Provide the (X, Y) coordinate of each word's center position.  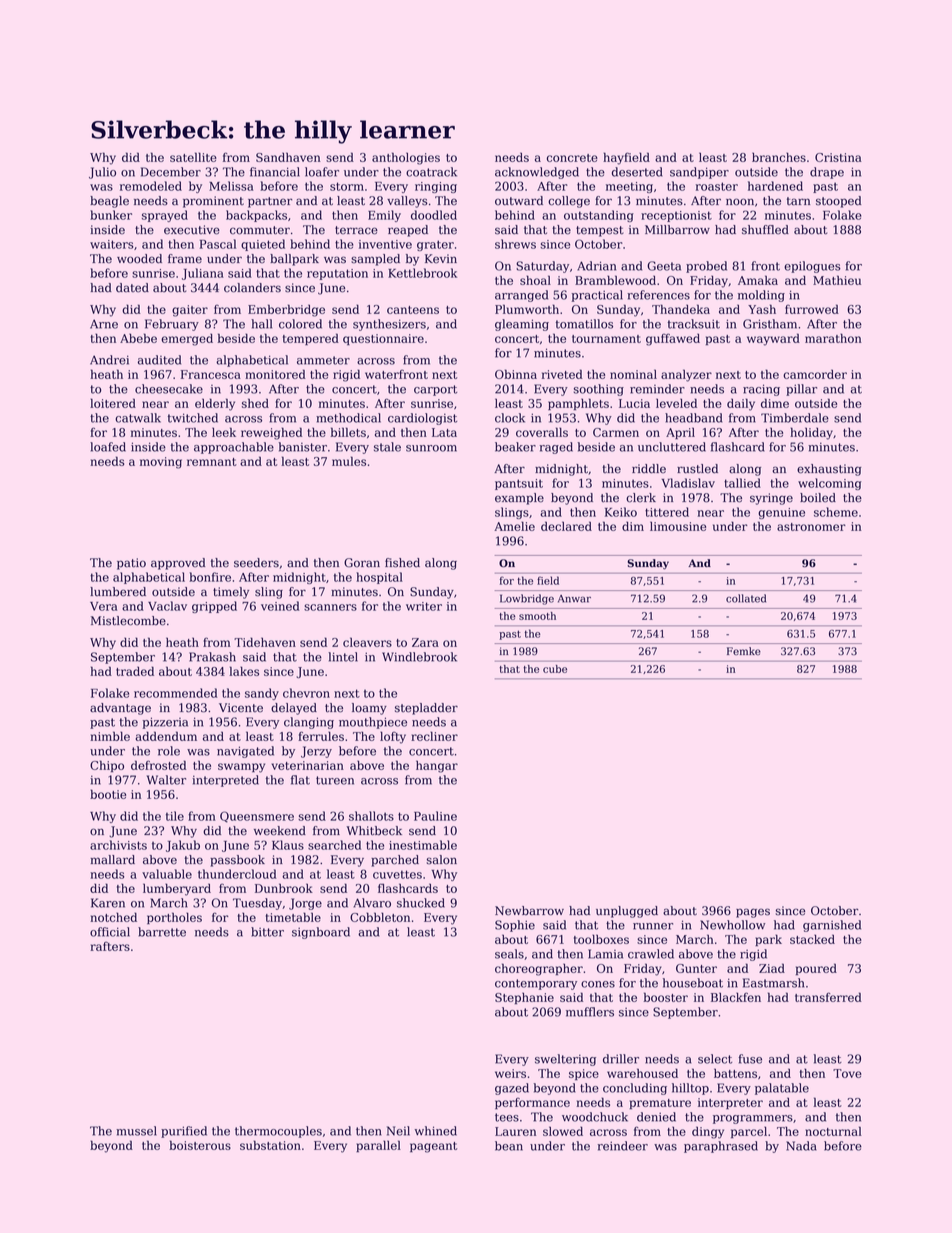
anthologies (406, 158)
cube (555, 669)
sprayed (165, 216)
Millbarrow (677, 230)
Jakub (183, 846)
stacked (812, 939)
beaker (515, 447)
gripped (214, 607)
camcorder (815, 374)
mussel (136, 1131)
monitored (275, 374)
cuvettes (397, 874)
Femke (744, 651)
